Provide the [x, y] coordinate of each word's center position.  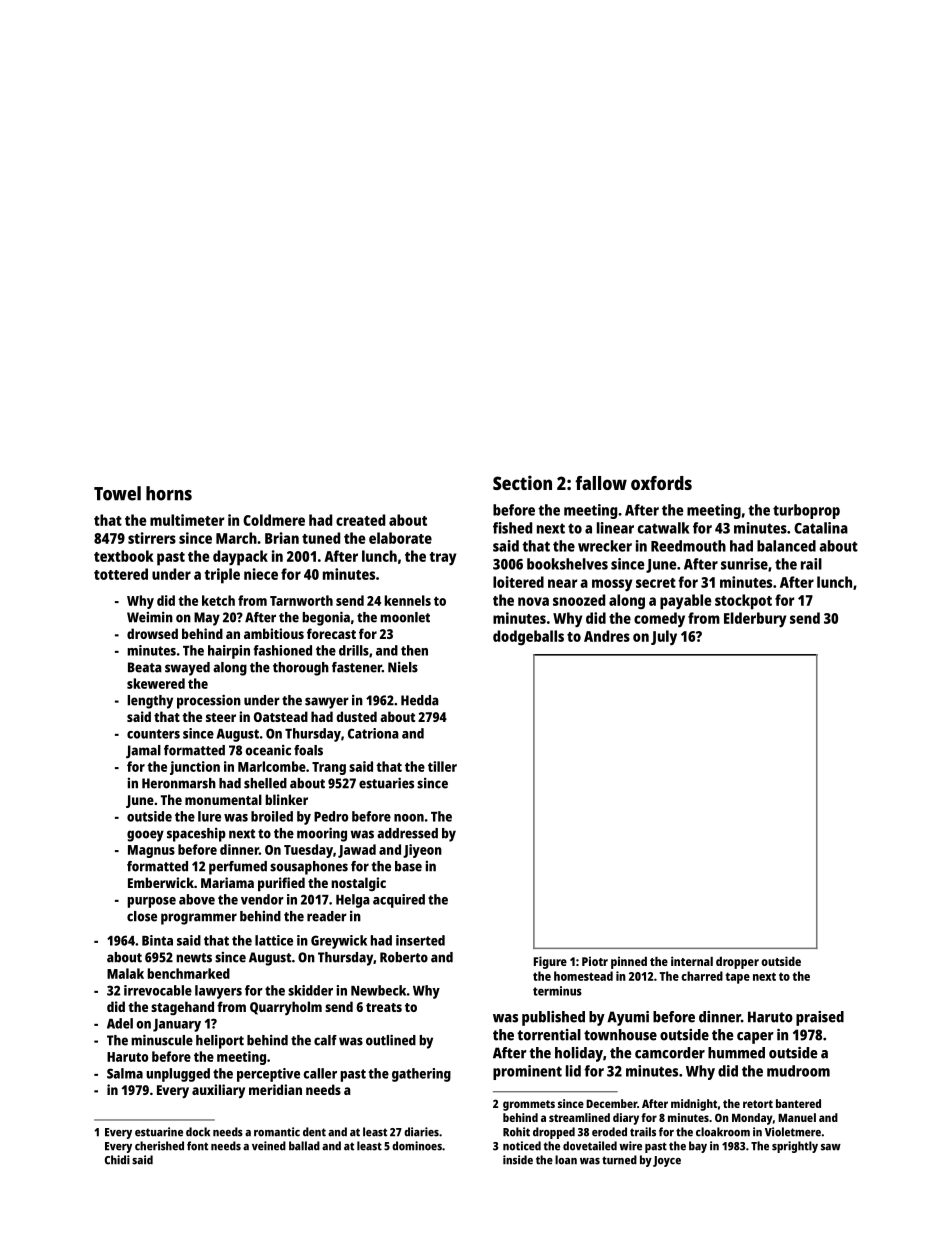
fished [512, 528]
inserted [420, 940]
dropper [737, 963]
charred [702, 976]
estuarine [159, 1132]
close [142, 916]
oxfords [661, 483]
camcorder [670, 1053]
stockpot [743, 602]
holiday [579, 1054]
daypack [240, 558]
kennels [407, 600]
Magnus [151, 851]
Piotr [595, 961]
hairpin [229, 652]
